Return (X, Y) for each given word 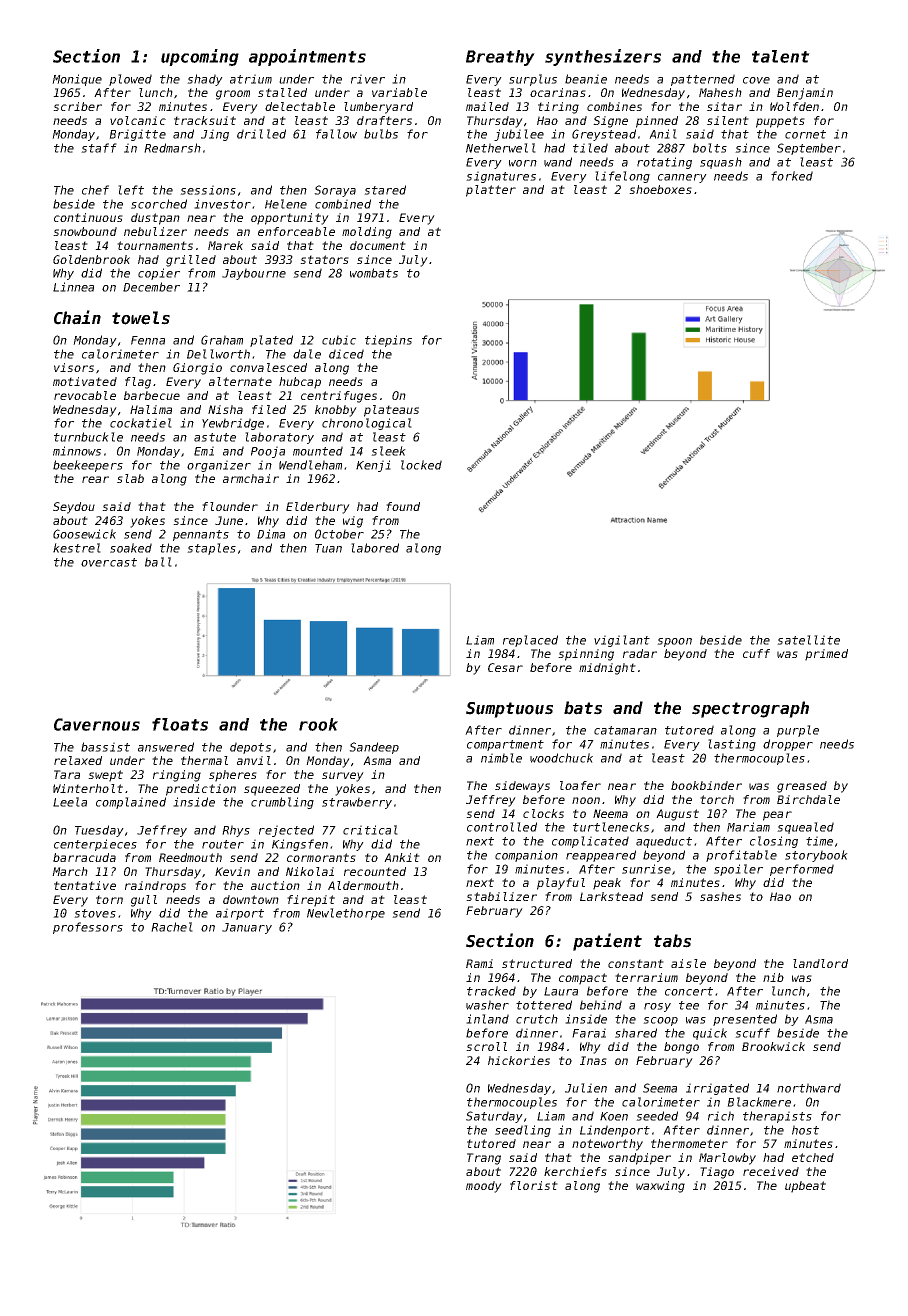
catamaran (625, 730)
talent (781, 56)
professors (88, 928)
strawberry (357, 803)
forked (792, 176)
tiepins (388, 341)
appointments (307, 57)
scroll (486, 1046)
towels (141, 318)
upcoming (200, 57)
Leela (70, 802)
